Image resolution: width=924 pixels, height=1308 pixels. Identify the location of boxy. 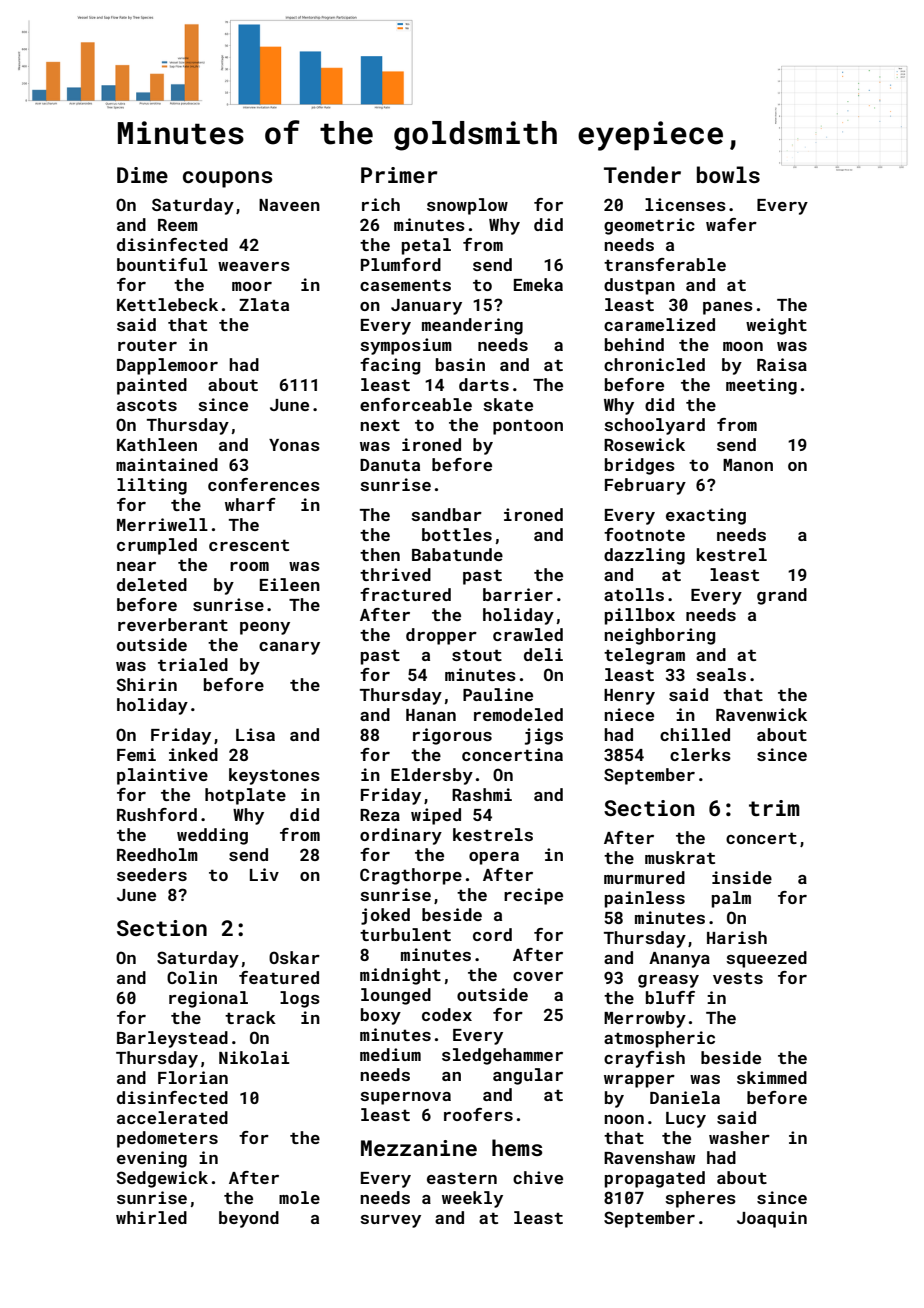
(381, 1016).
